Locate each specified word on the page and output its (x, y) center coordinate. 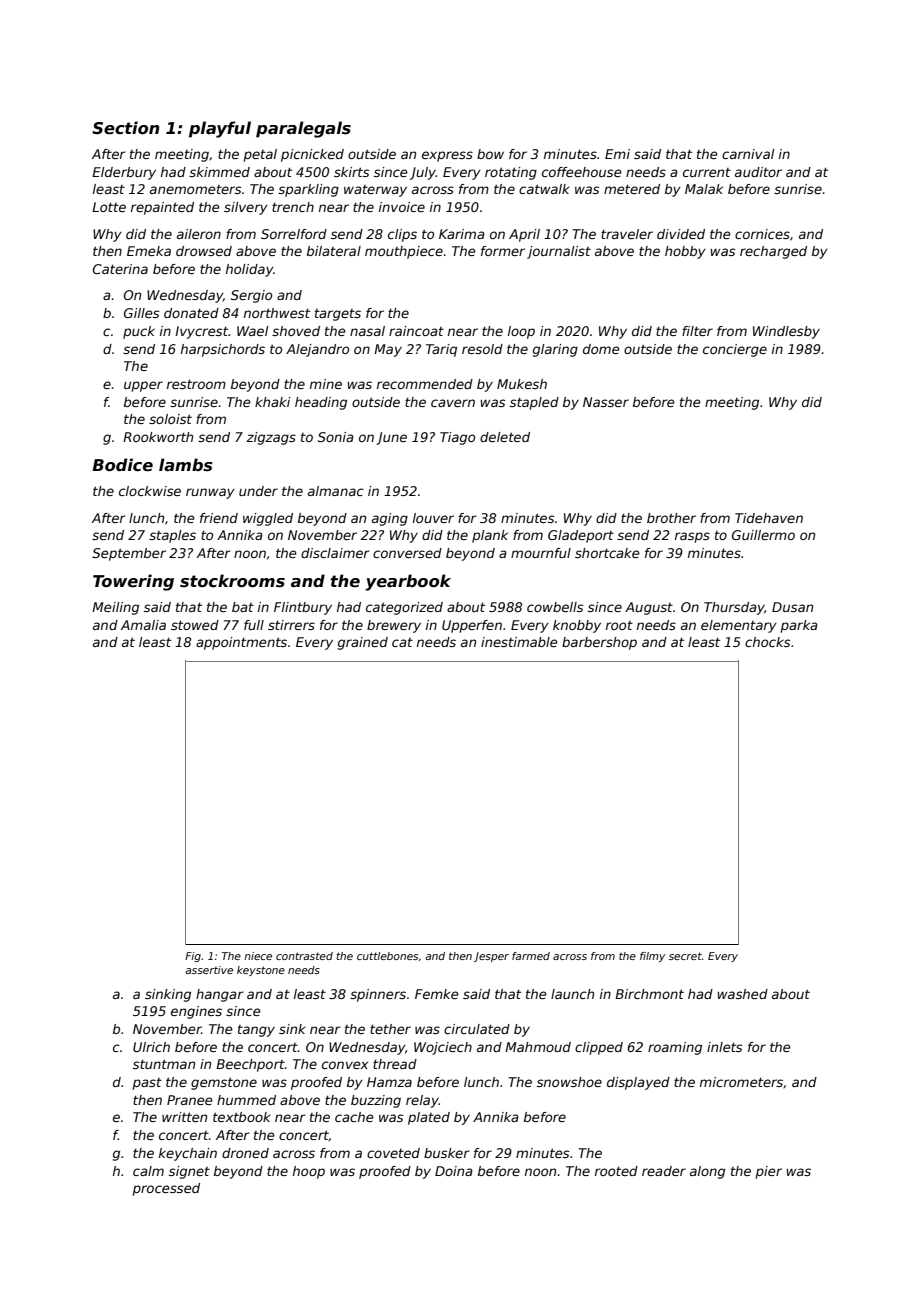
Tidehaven (769, 518)
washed (742, 994)
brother (671, 518)
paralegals (303, 129)
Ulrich (151, 1047)
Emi (617, 154)
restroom (196, 384)
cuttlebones (387, 956)
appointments (241, 643)
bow (490, 154)
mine (326, 384)
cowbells (555, 607)
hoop (309, 1172)
